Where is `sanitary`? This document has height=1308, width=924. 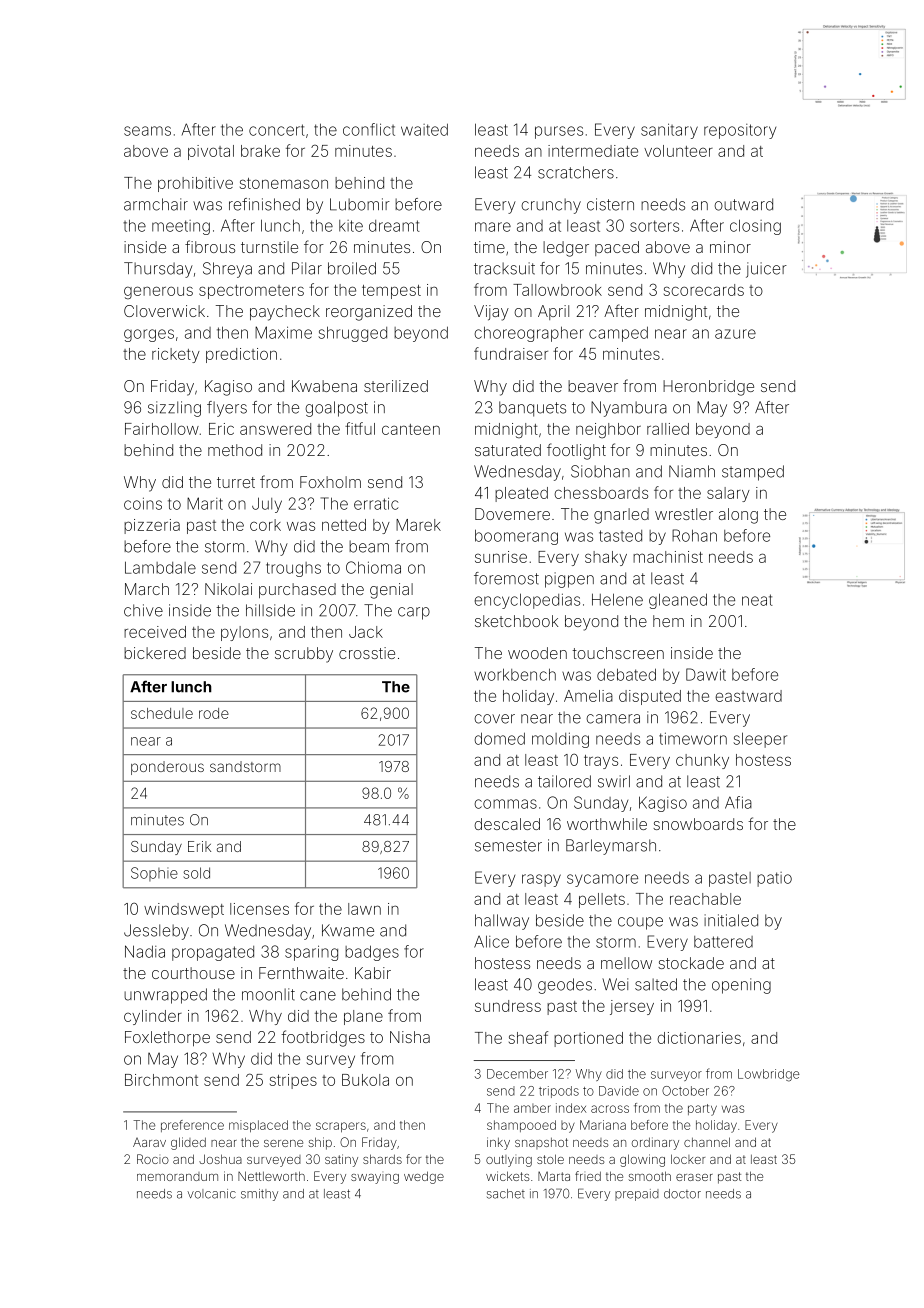 sanitary is located at coordinates (669, 131).
